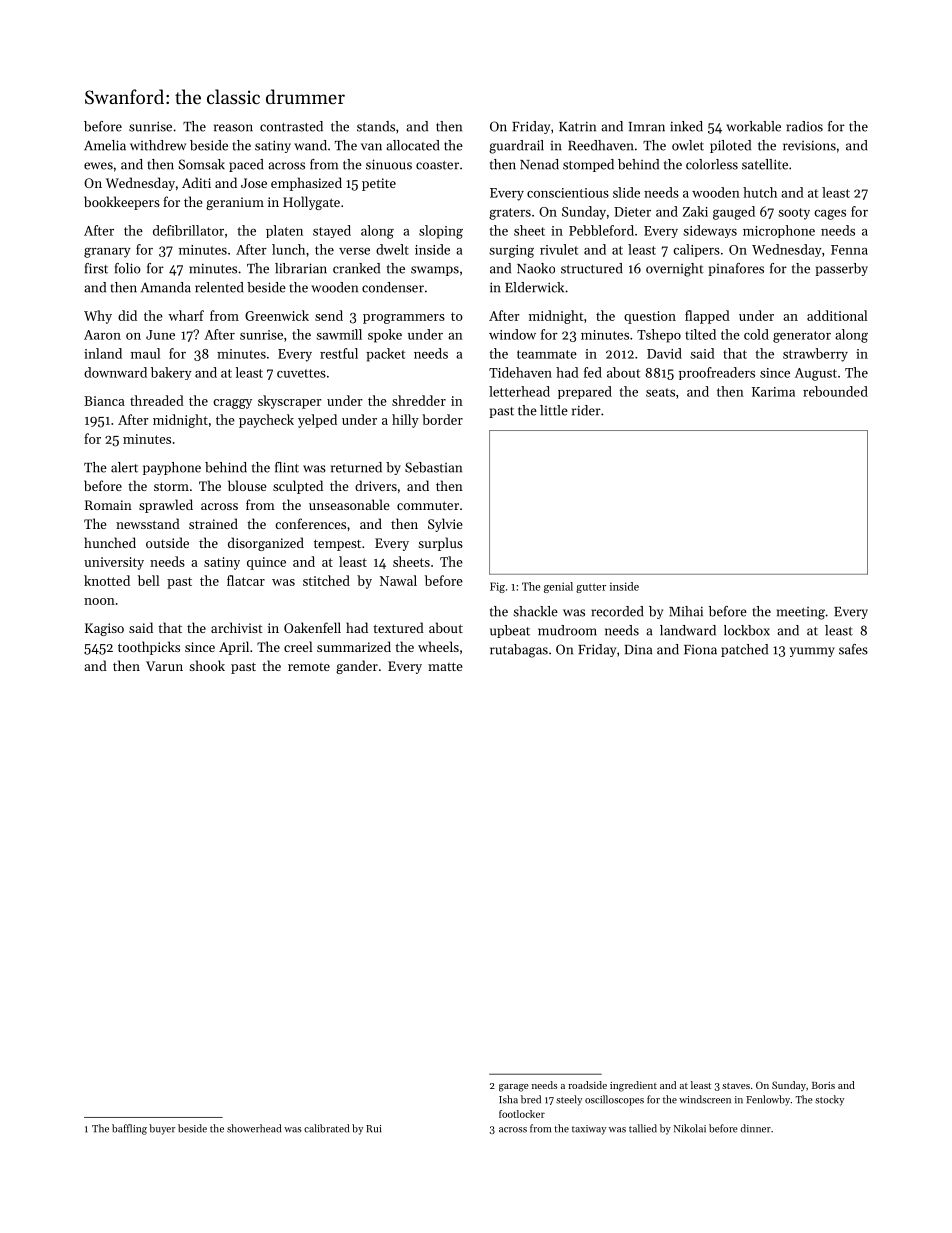 This screenshot has width=952, height=1233. What do you see at coordinates (442, 419) in the screenshot?
I see `border` at bounding box center [442, 419].
